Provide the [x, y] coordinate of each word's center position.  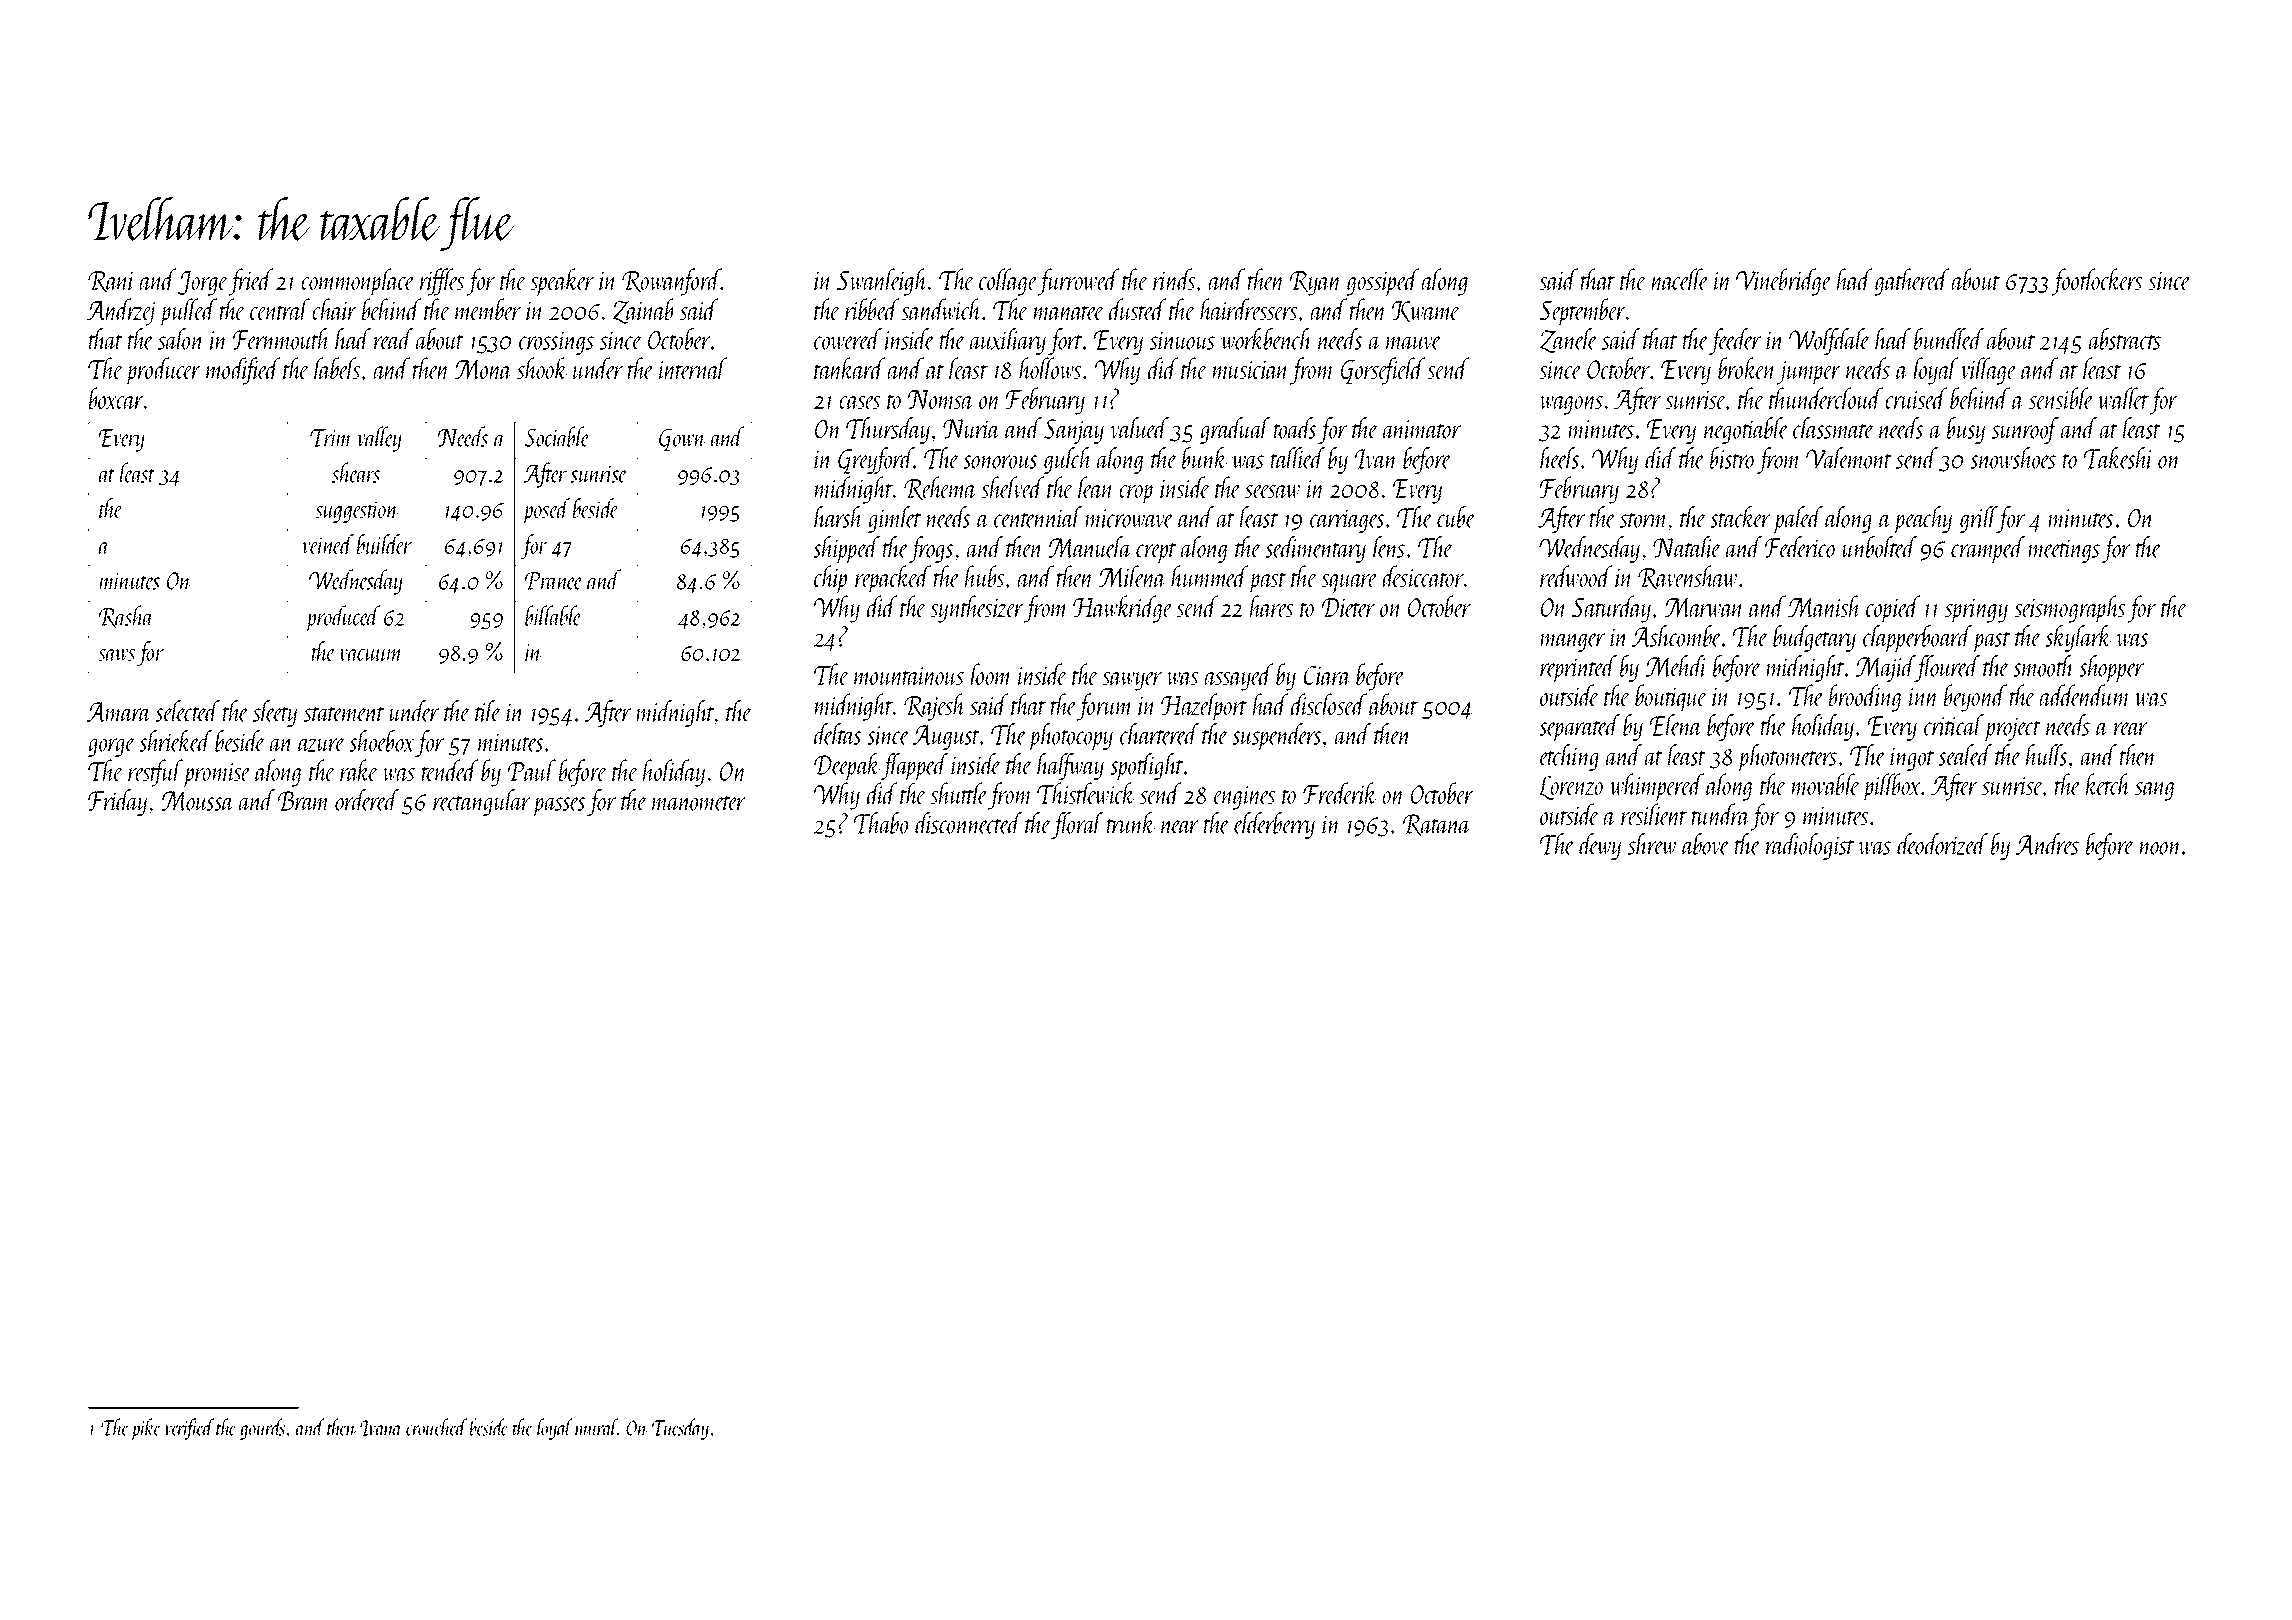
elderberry [1274, 825]
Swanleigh [882, 282]
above [1706, 844]
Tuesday [680, 1429]
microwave [1130, 518]
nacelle [1680, 279]
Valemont [1849, 458]
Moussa [197, 801]
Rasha [126, 616]
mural [596, 1427]
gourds [262, 1429]
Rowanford [671, 282]
